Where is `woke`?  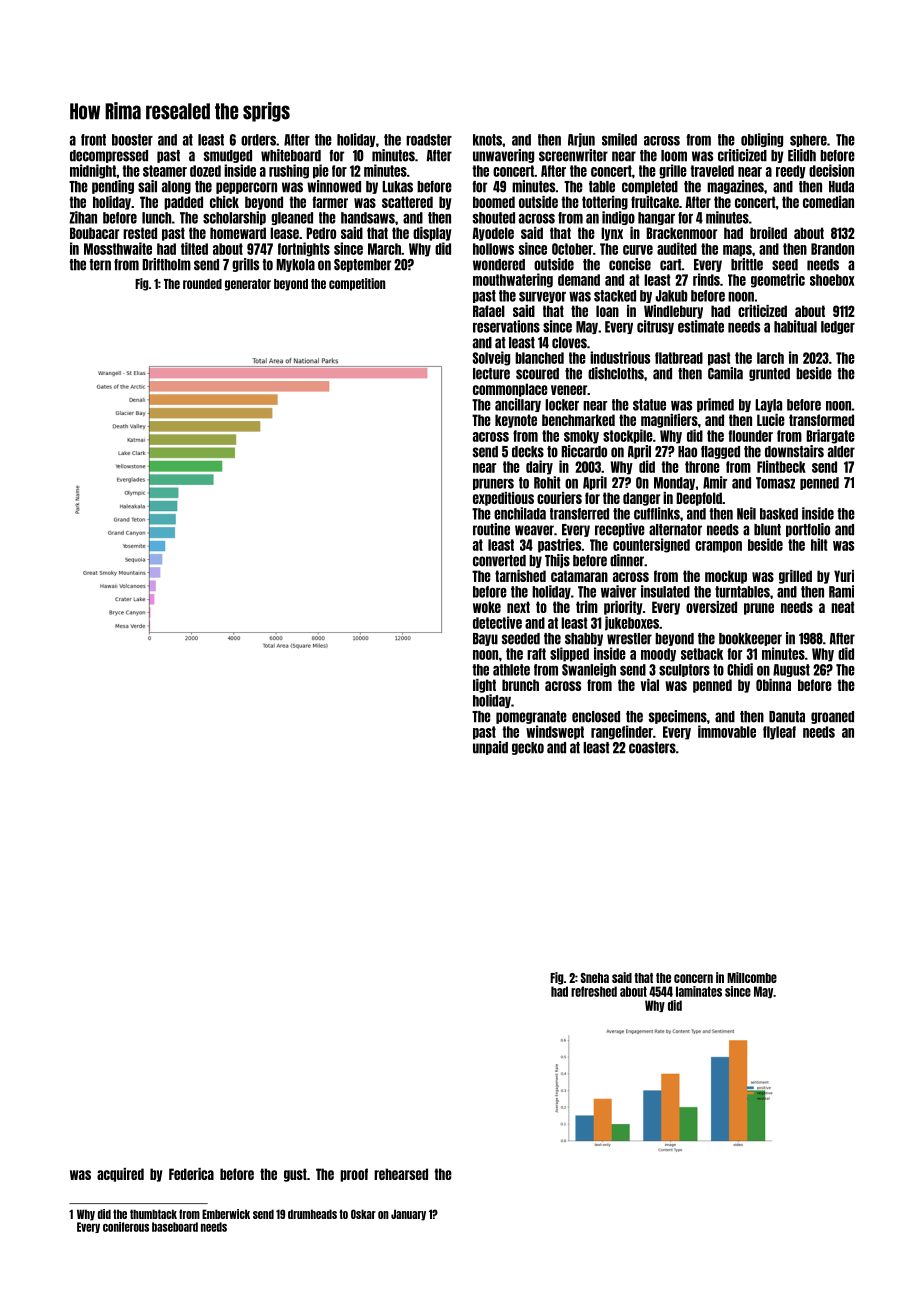
woke is located at coordinates (487, 607).
